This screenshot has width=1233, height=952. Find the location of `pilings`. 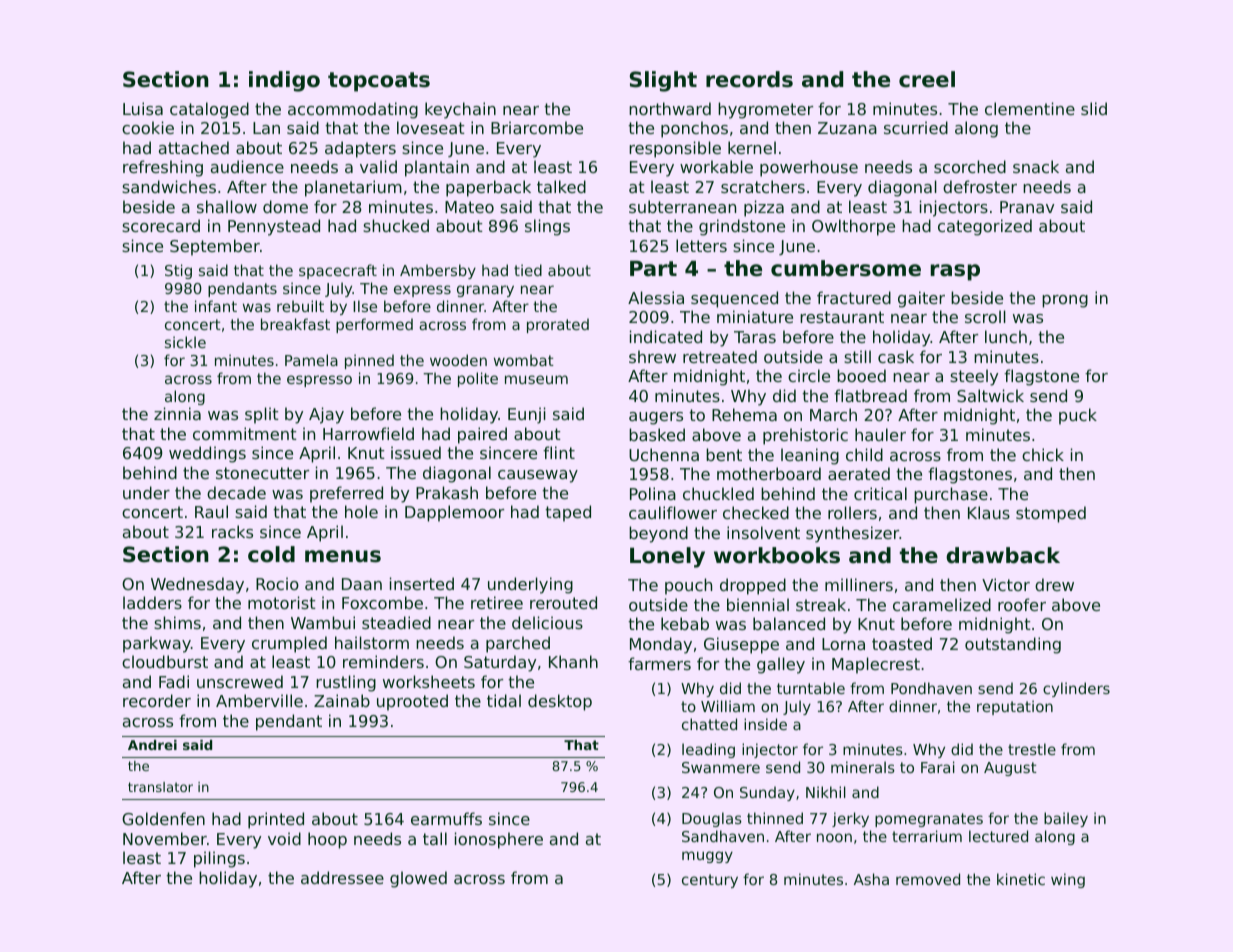

pilings is located at coordinates (219, 859).
